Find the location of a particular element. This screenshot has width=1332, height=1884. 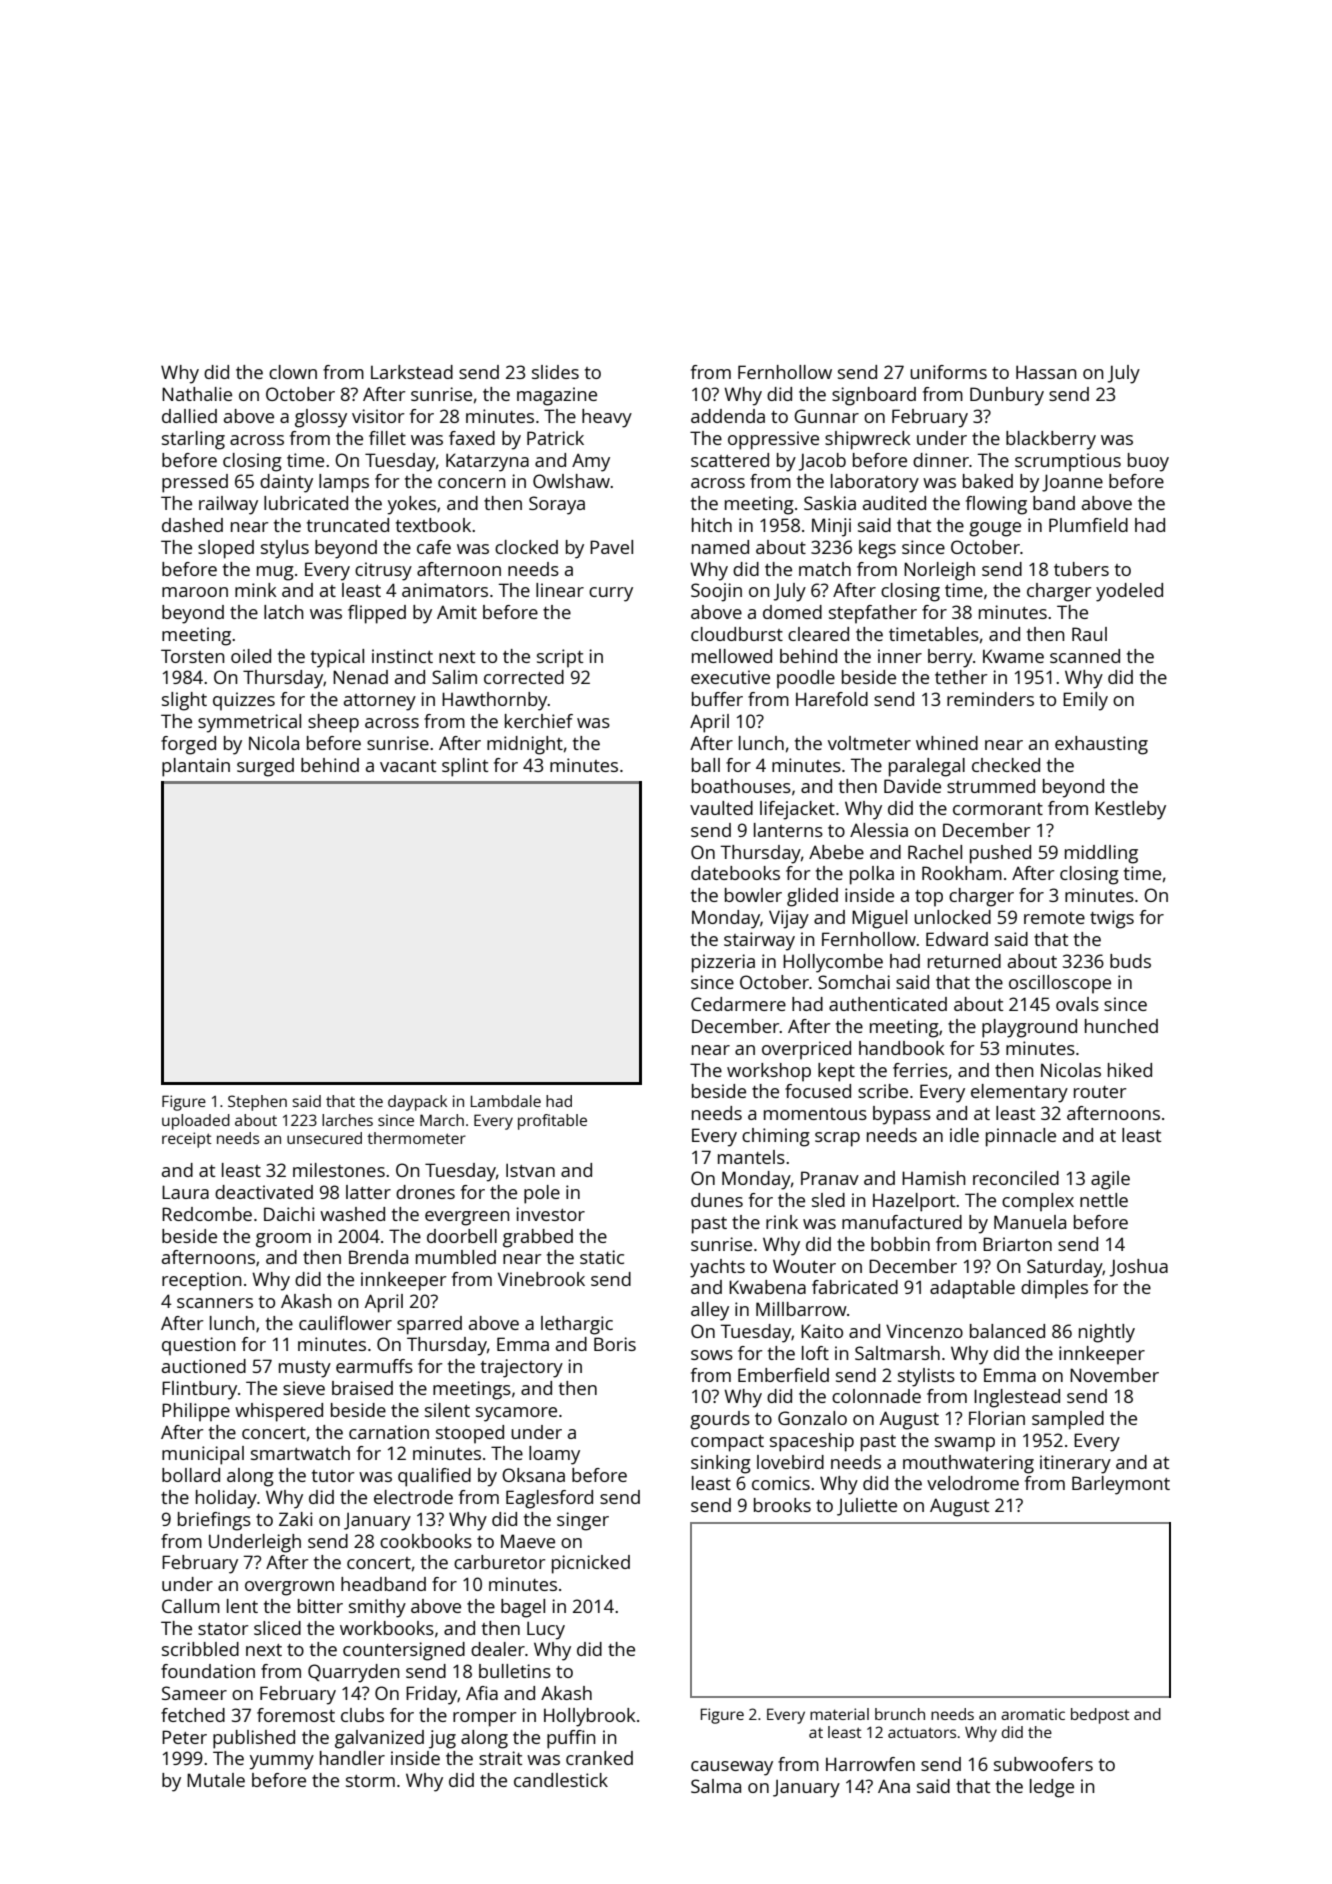

oiled is located at coordinates (251, 656).
